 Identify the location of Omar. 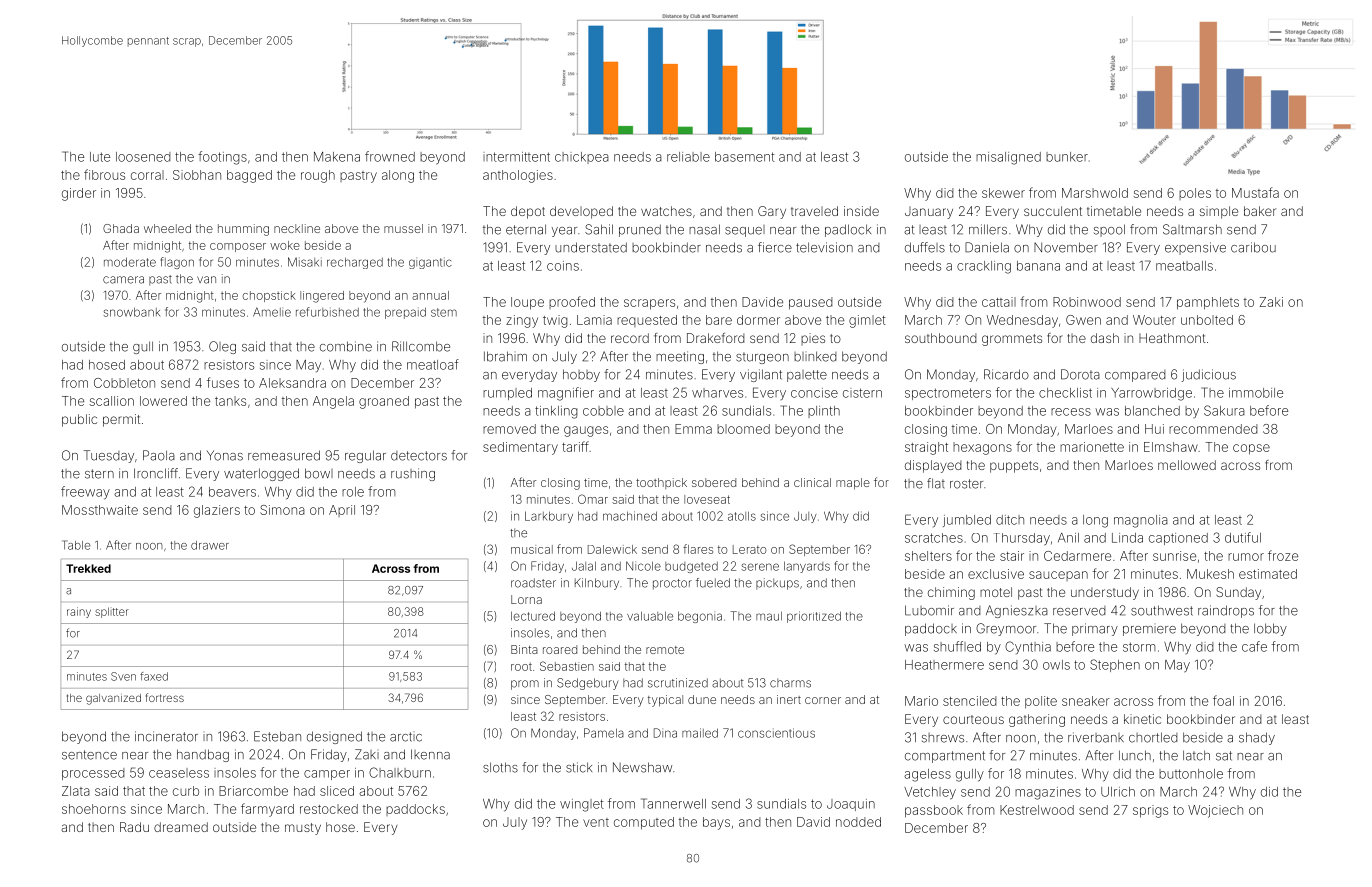
(593, 499).
